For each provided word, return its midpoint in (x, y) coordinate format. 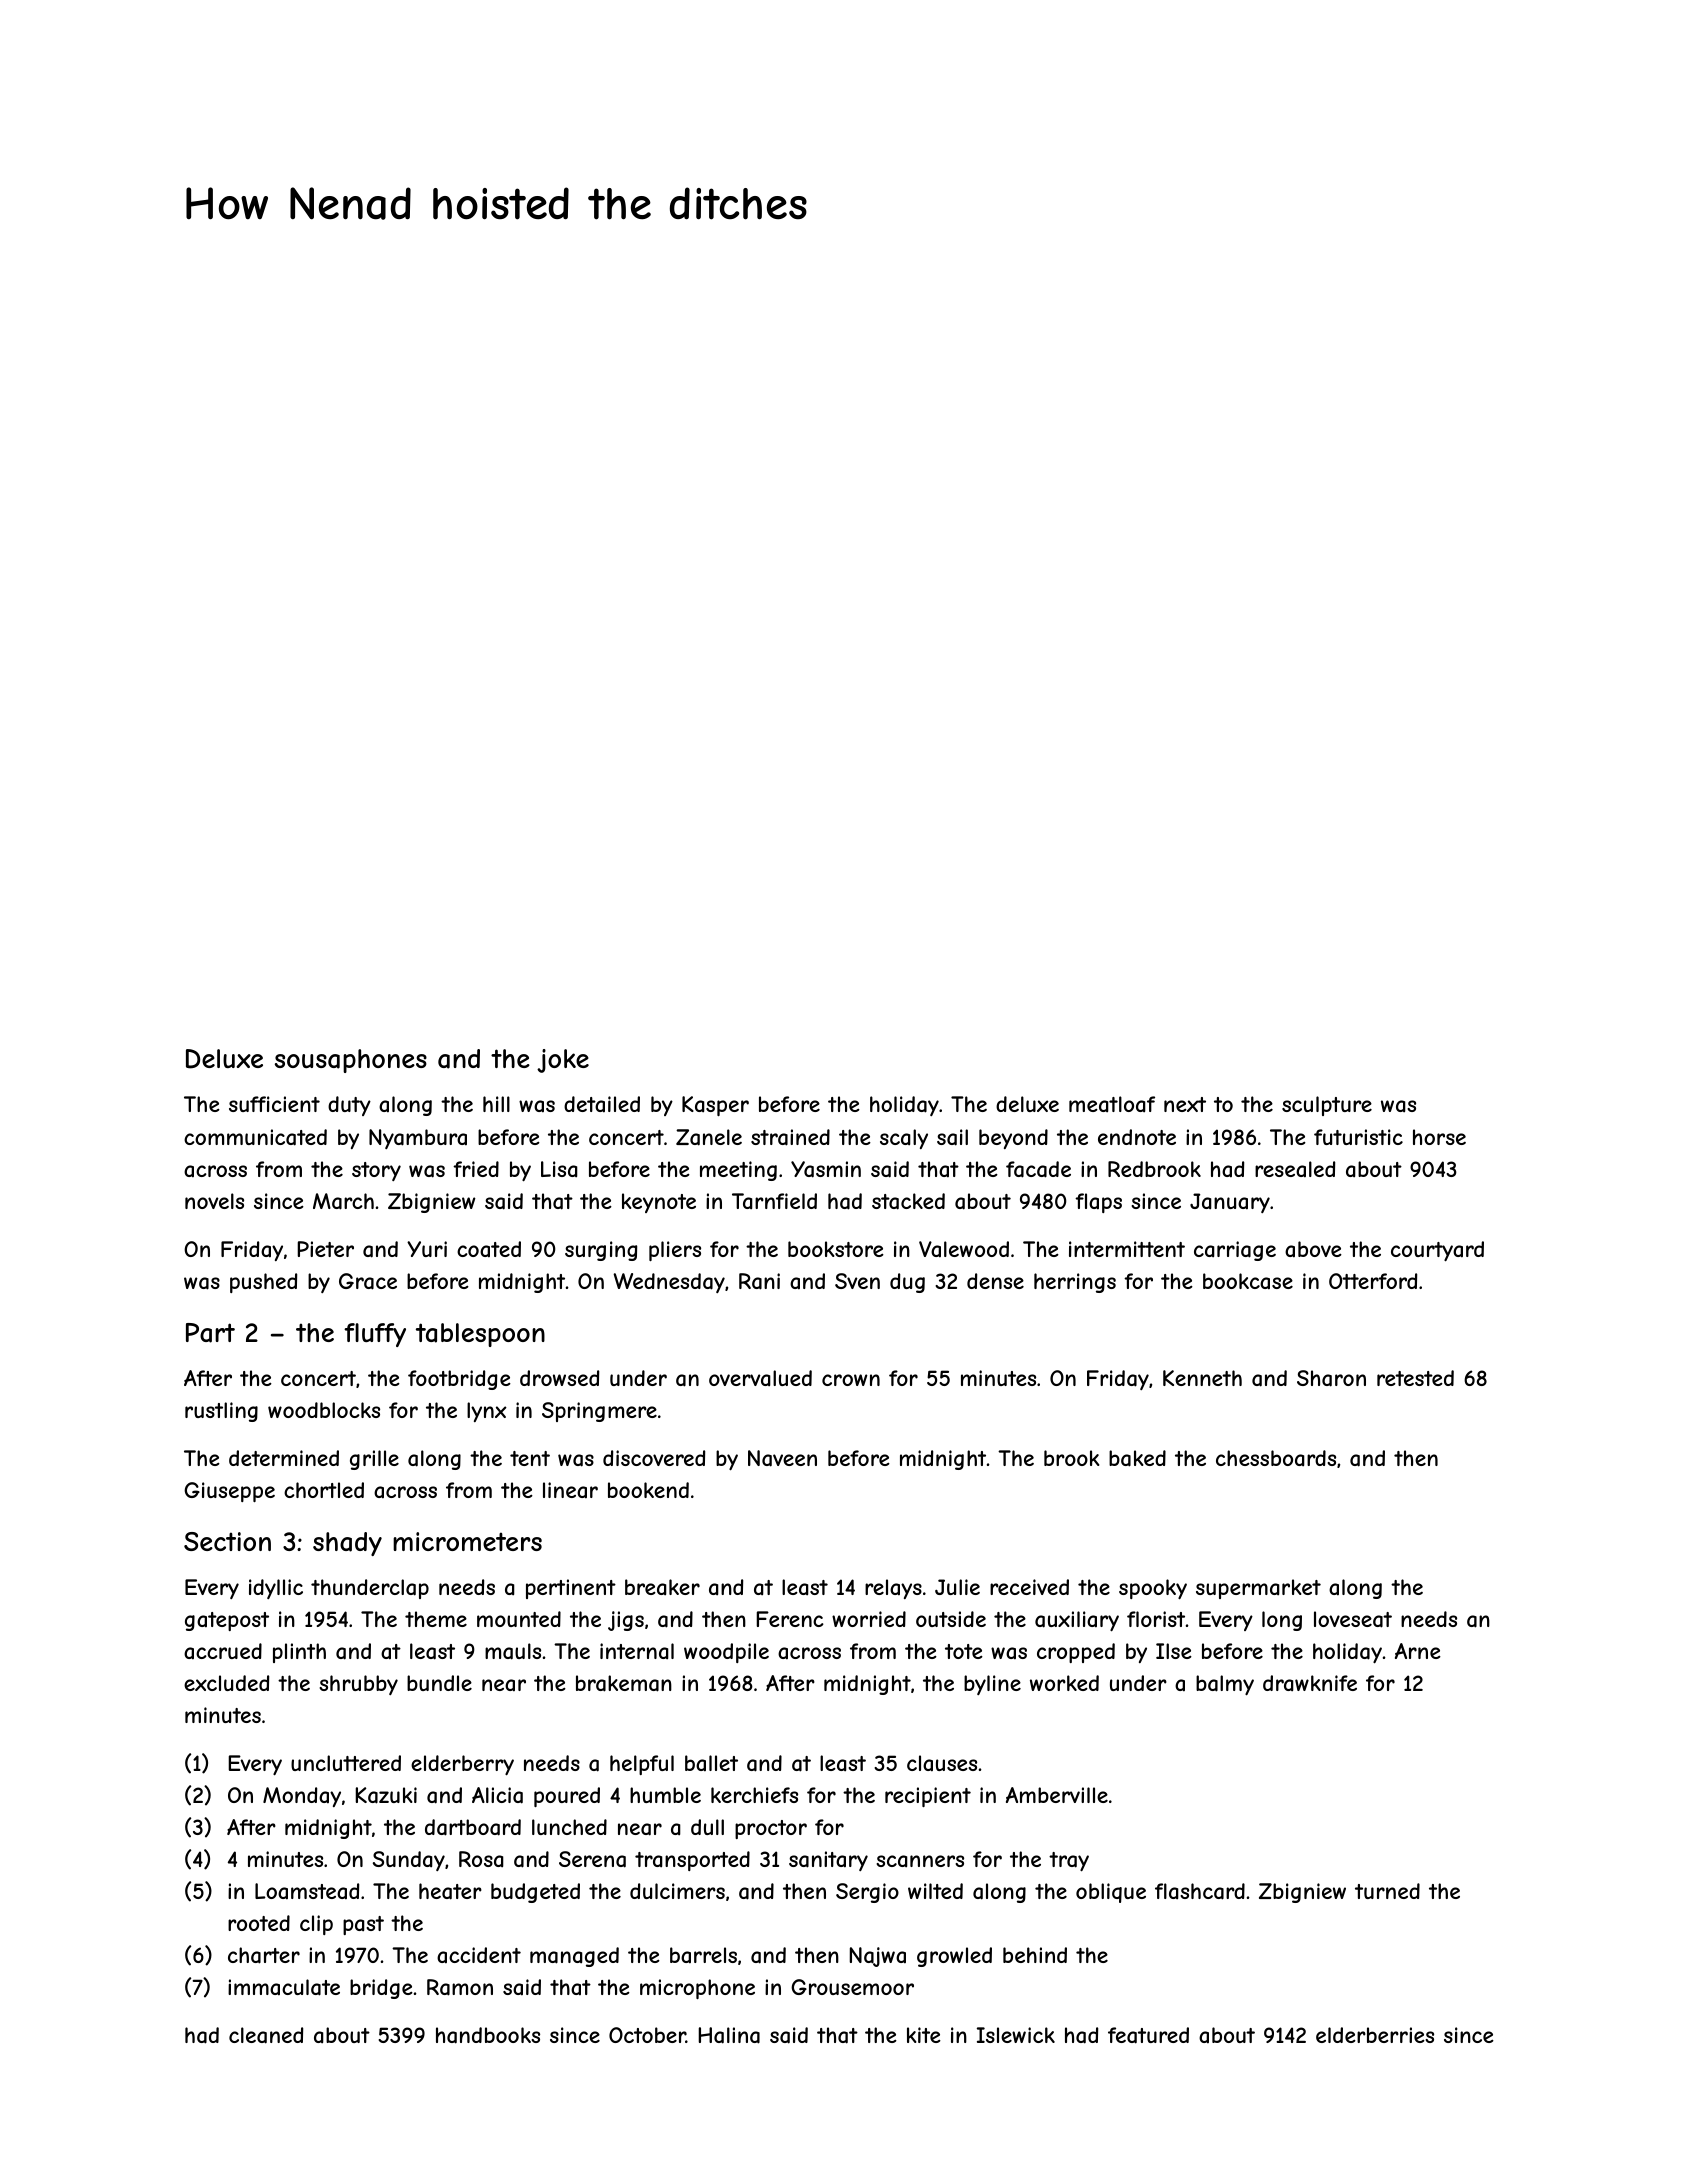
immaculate (284, 1987)
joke (563, 1061)
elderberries (1375, 2035)
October (647, 2035)
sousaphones (351, 1061)
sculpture (1327, 1106)
